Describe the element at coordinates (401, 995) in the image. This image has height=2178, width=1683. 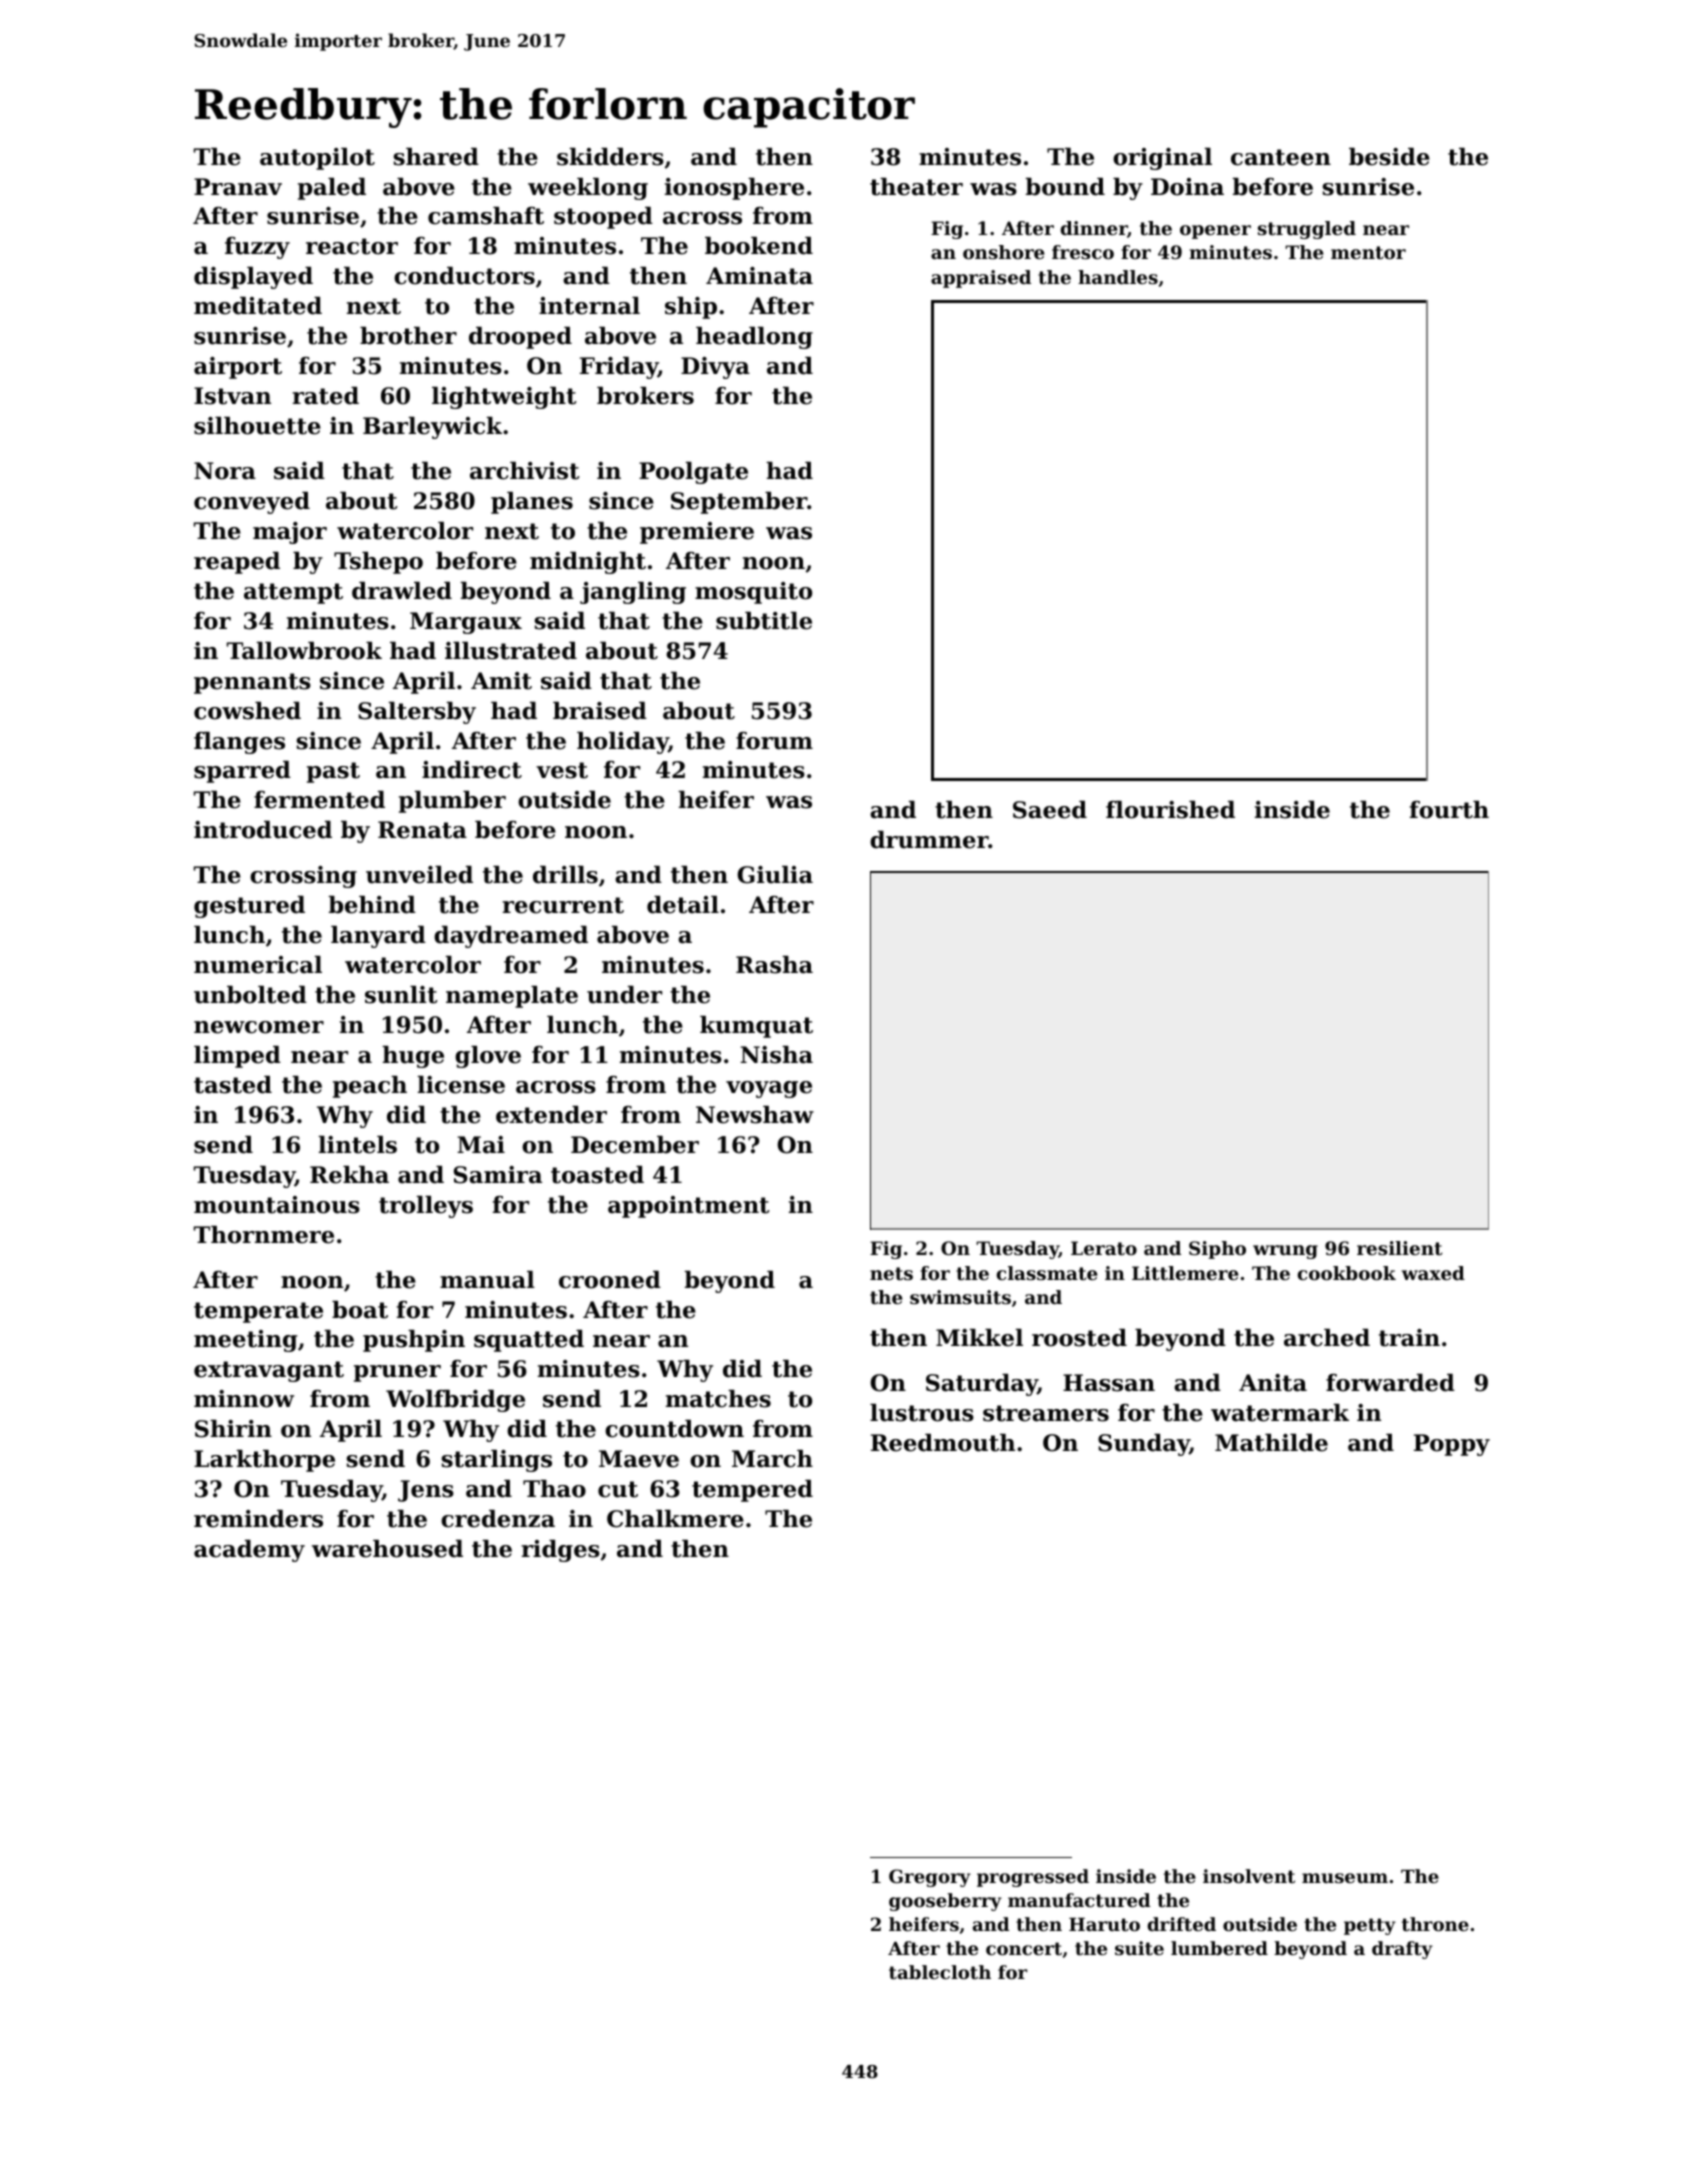
I see `sunlit` at that location.
